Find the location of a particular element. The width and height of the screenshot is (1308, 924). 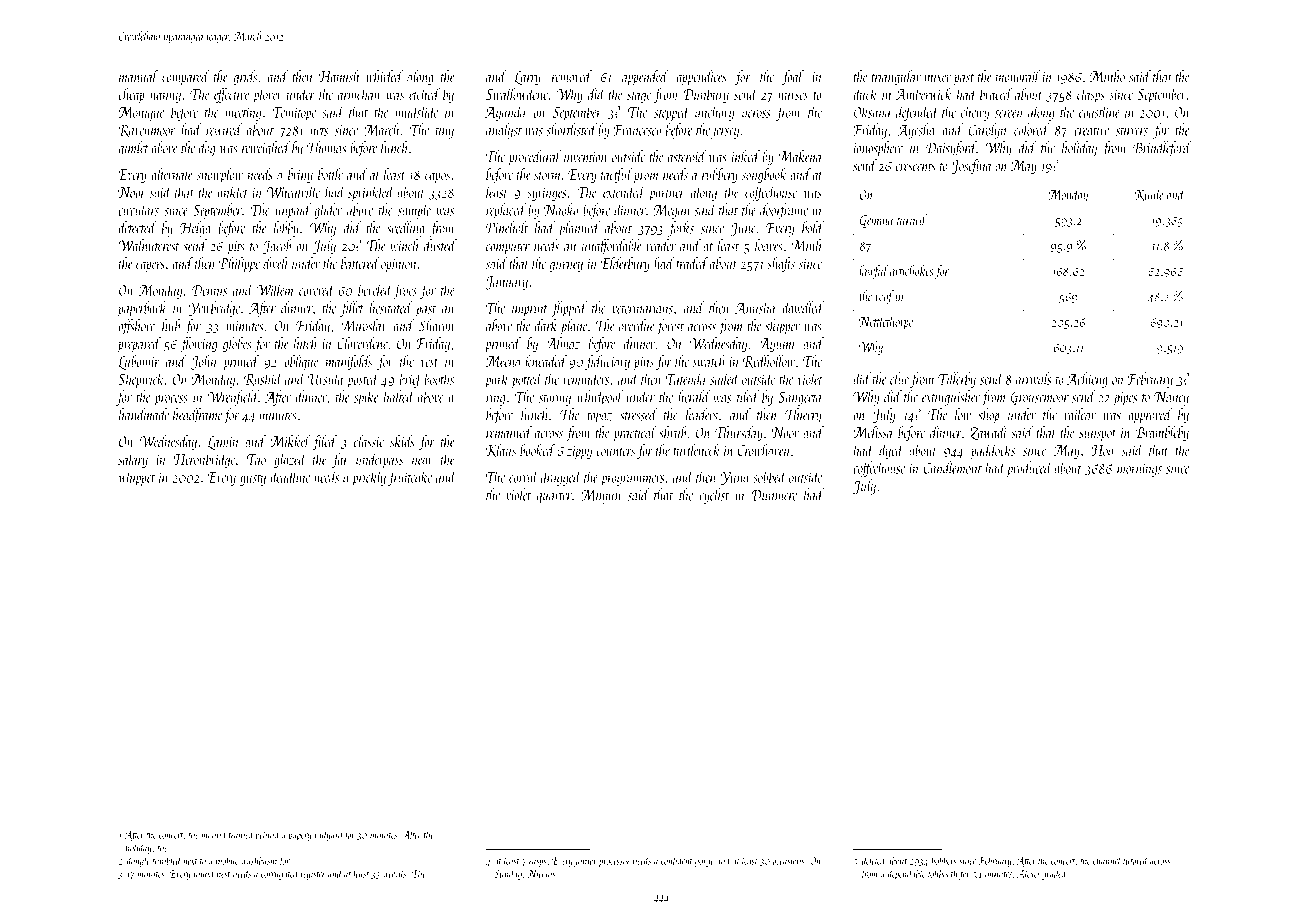

dongle is located at coordinates (138, 861).
